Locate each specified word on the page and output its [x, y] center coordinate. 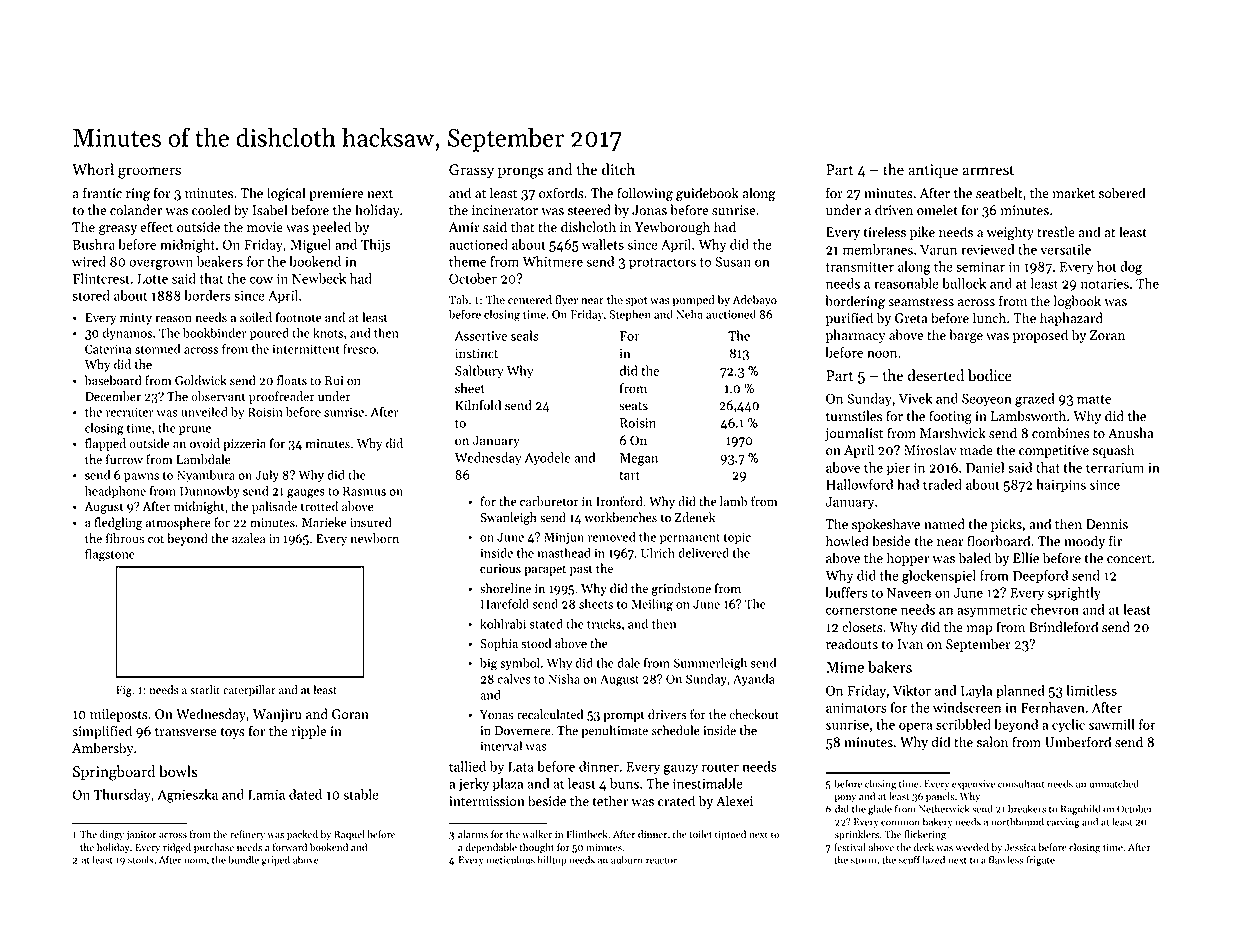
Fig [124, 691]
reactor [661, 860]
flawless [1006, 859]
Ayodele [548, 458]
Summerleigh [710, 664]
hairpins [1061, 486]
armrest [988, 170]
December [113, 396]
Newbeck [319, 278]
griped [276, 860]
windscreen [967, 707]
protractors [662, 264]
